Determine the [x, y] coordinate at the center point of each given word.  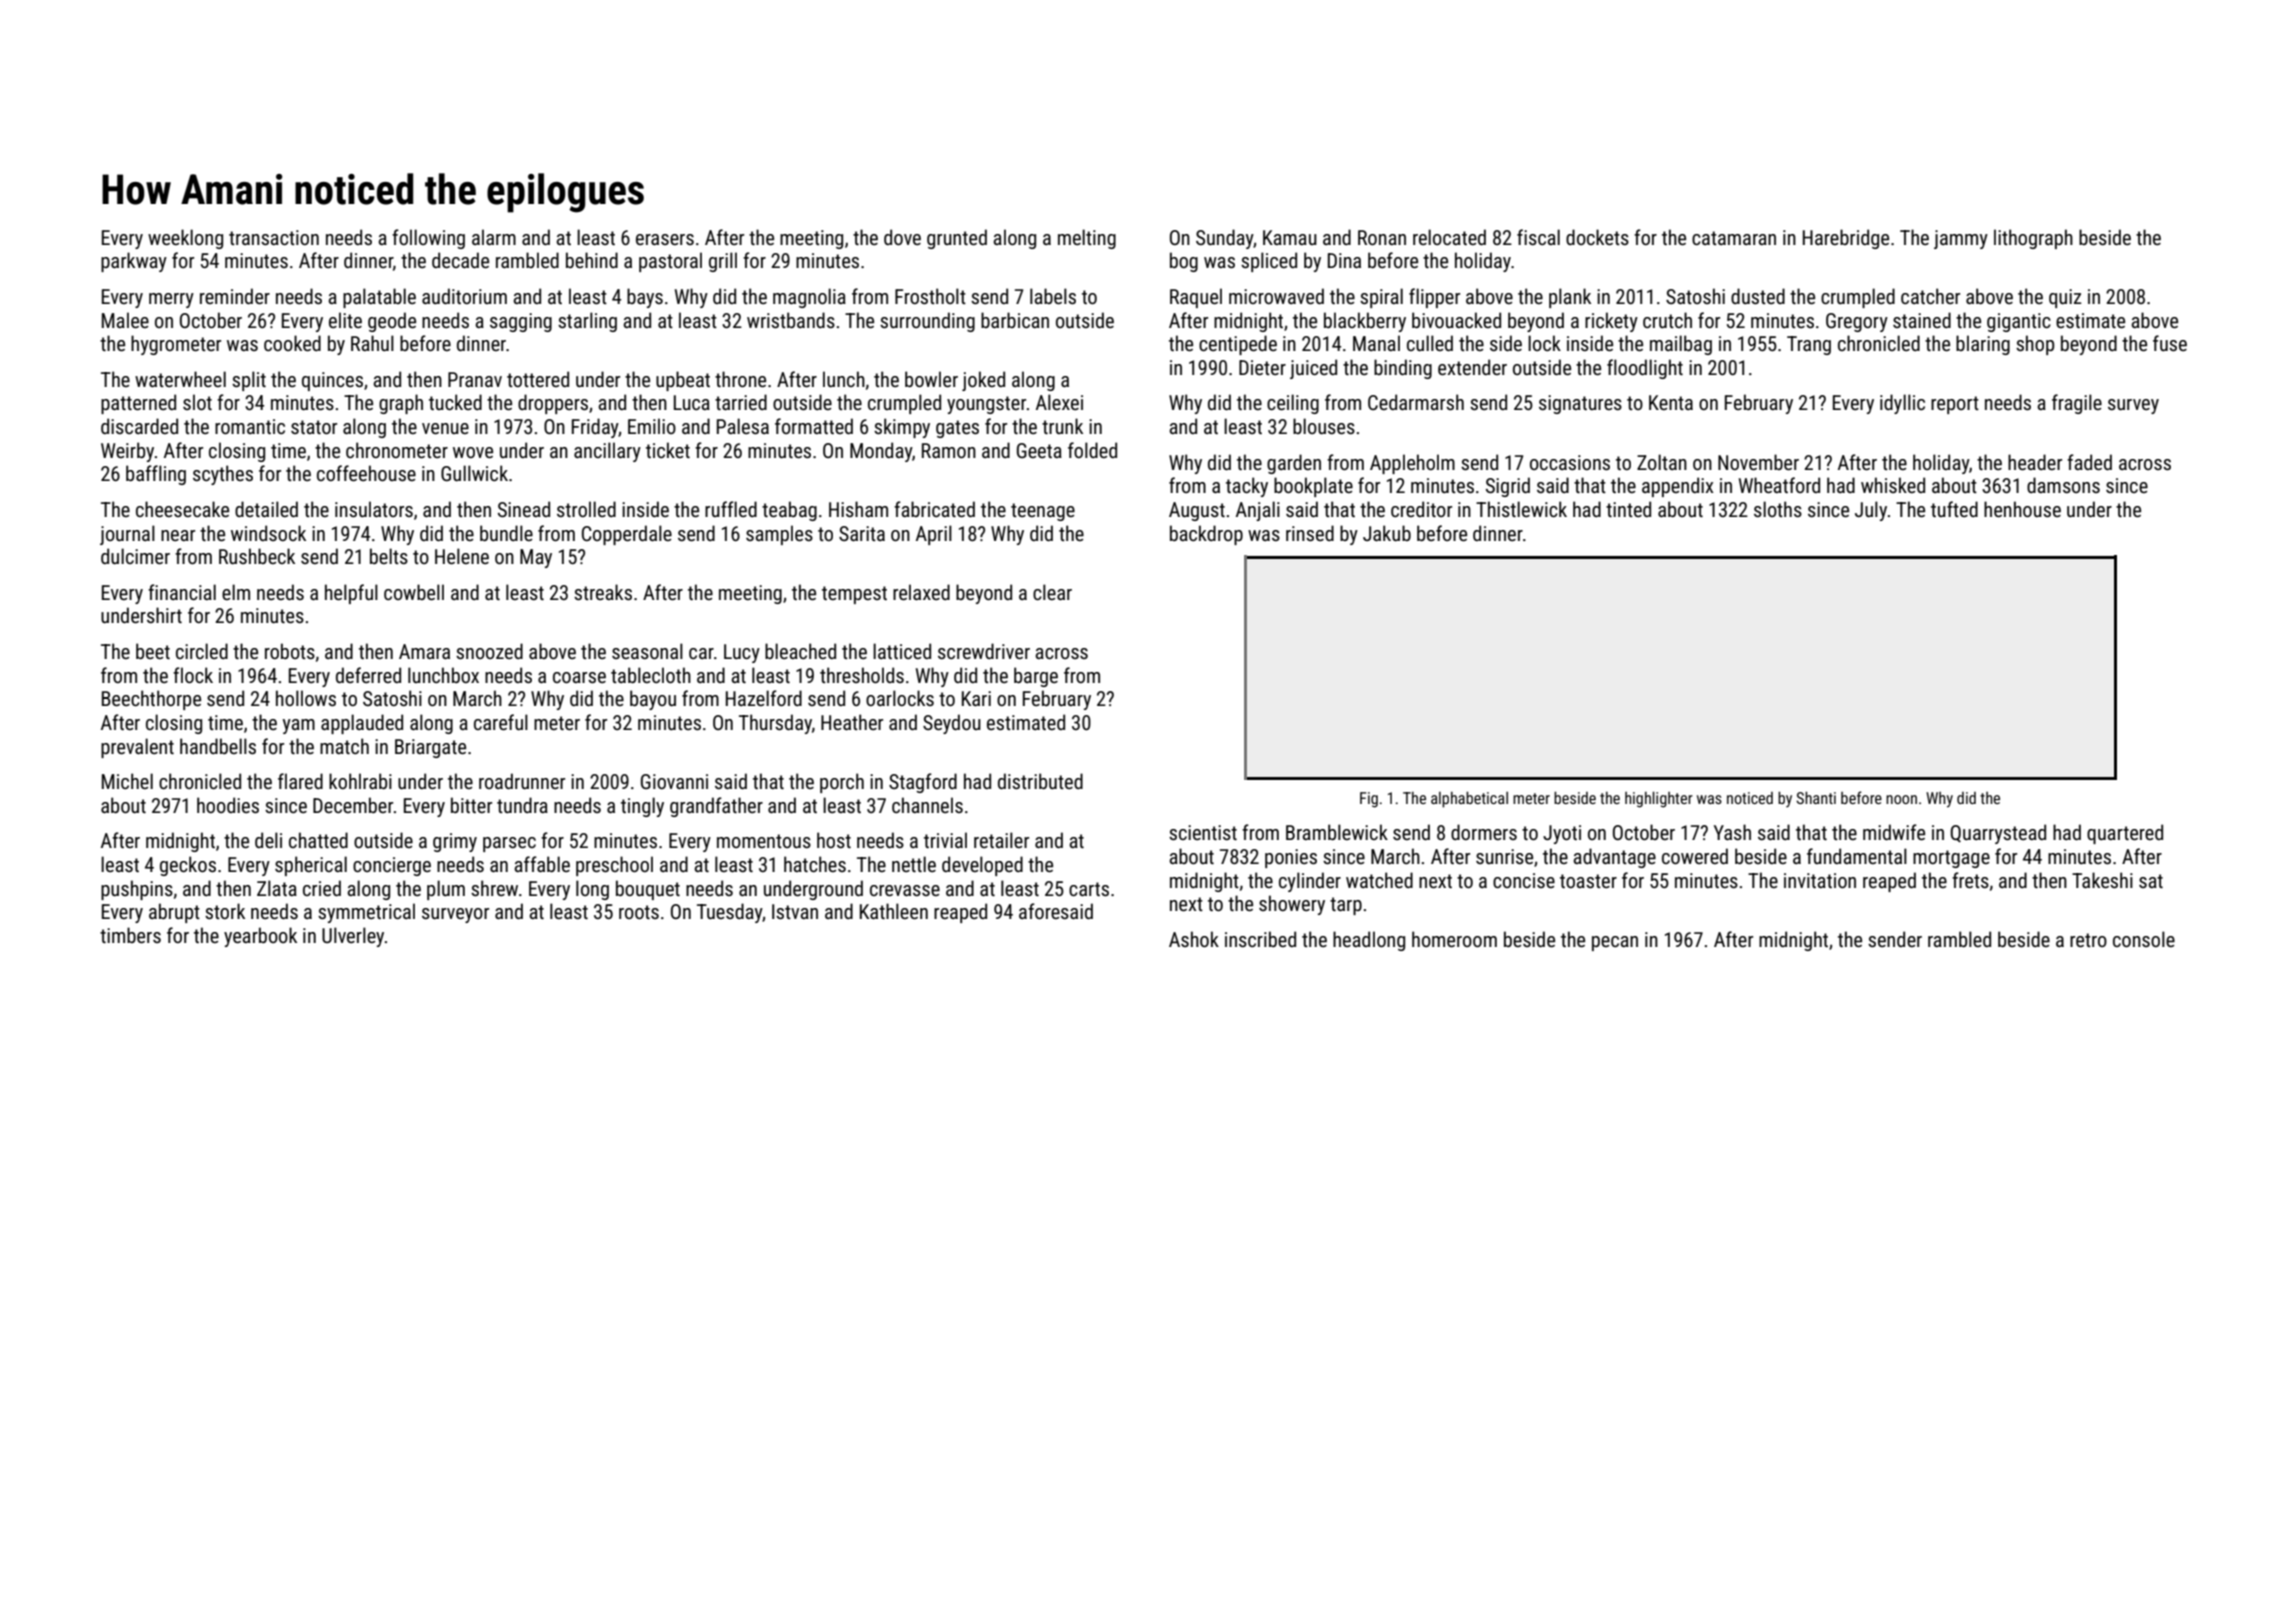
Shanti [1816, 797]
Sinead [524, 509]
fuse [2170, 343]
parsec [509, 844]
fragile [2077, 404]
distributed [1040, 781]
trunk [1062, 426]
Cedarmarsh [1416, 402]
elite [345, 320]
